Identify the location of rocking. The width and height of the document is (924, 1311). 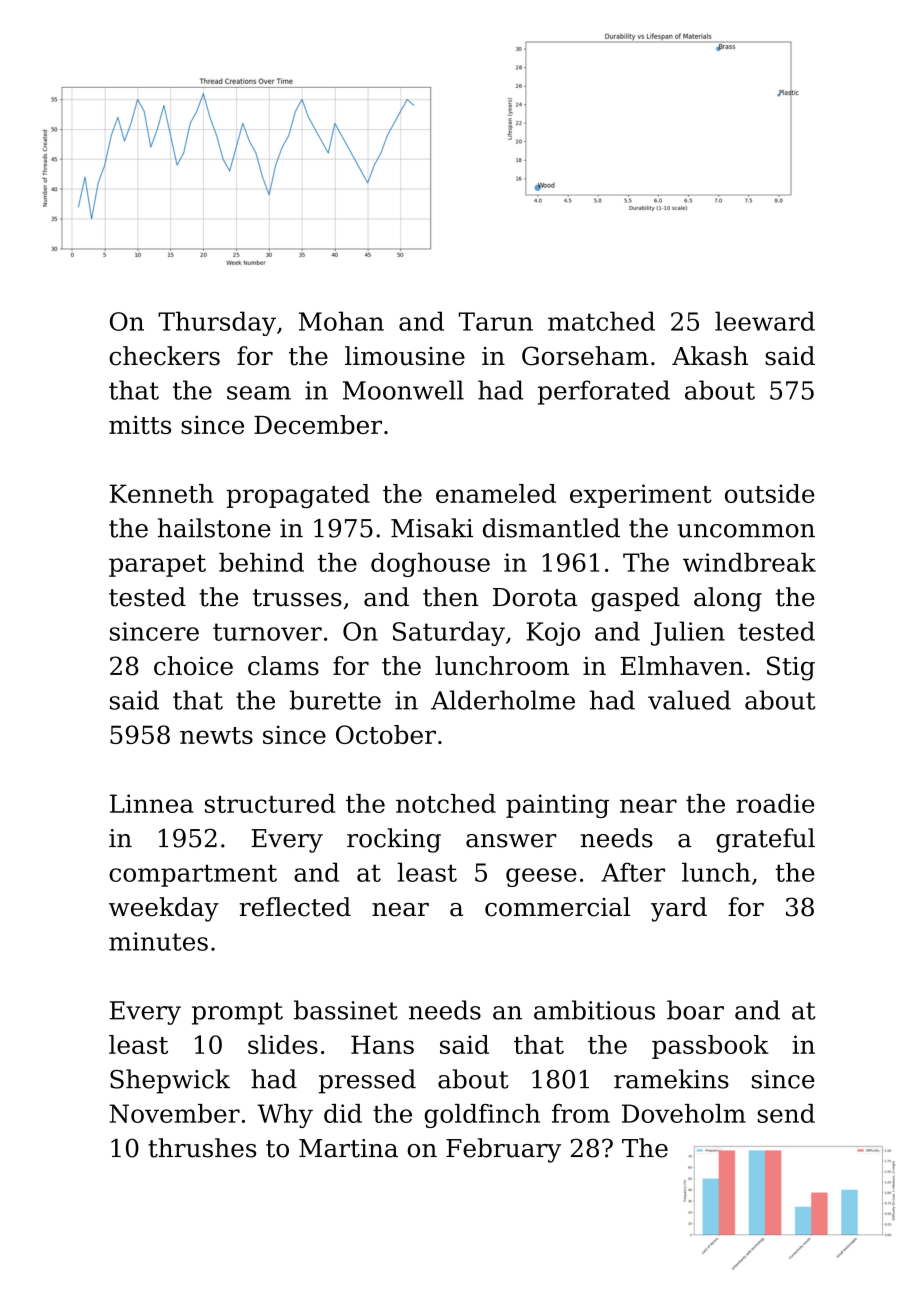
(394, 840).
